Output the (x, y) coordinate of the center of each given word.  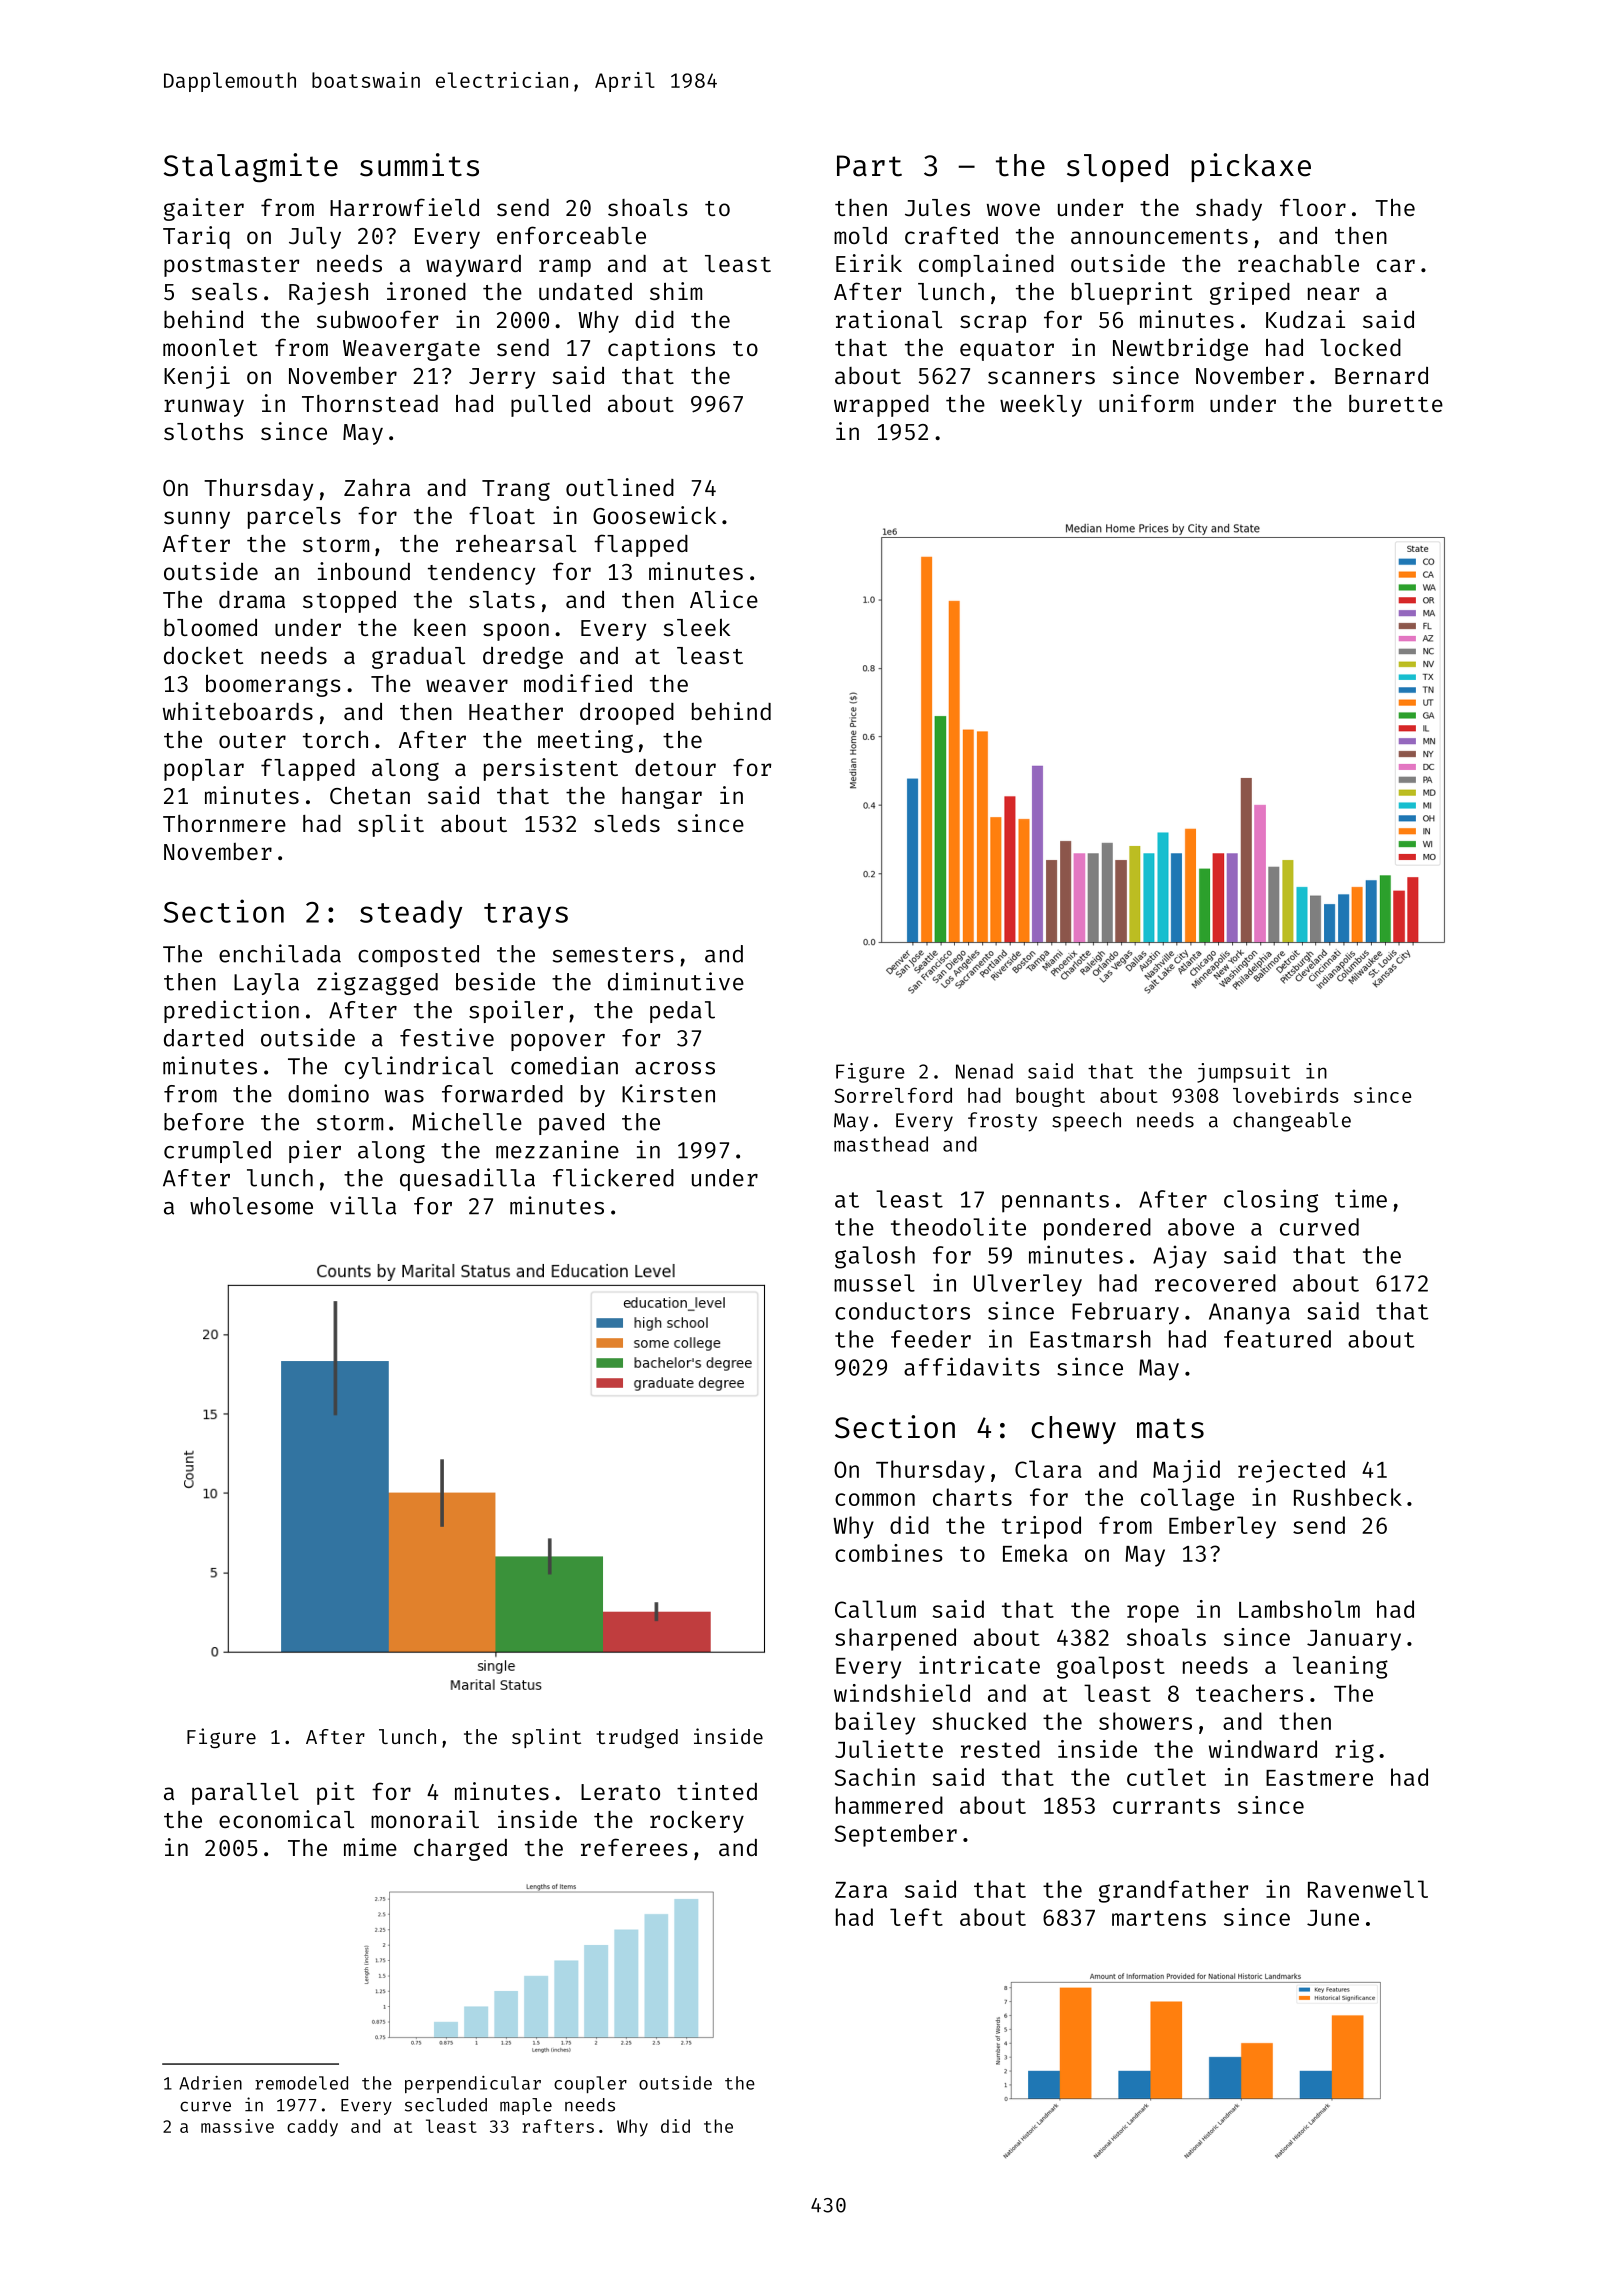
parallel (245, 1794)
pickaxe (1251, 167)
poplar (204, 770)
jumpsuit (1243, 1073)
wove (1013, 209)
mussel (874, 1283)
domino (328, 1093)
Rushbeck (1348, 1497)
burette (1396, 403)
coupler (590, 2084)
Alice (724, 599)
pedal (682, 1012)
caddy (312, 2128)
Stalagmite (251, 168)
